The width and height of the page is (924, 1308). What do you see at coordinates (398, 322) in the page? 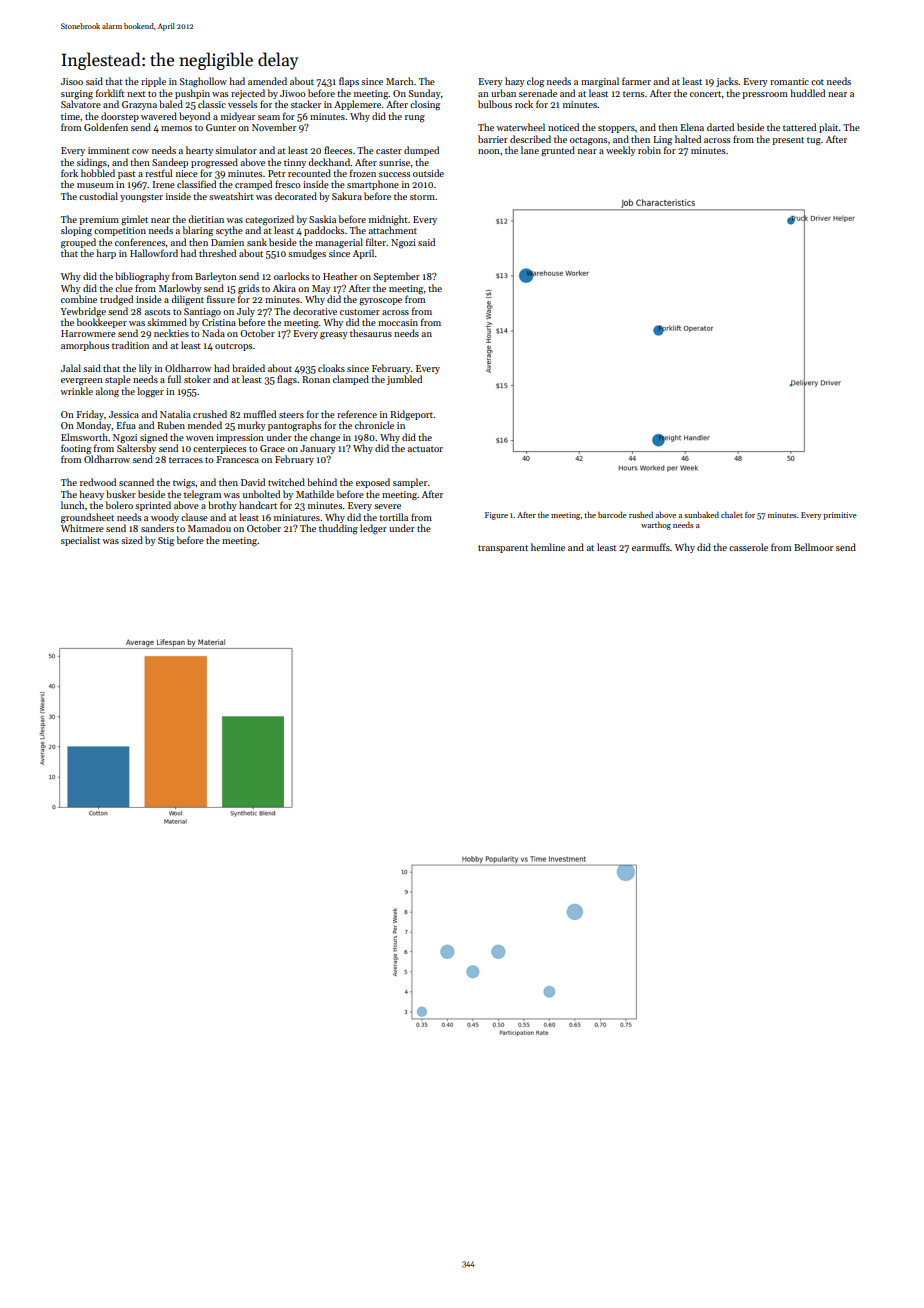
I see `moccasin` at bounding box center [398, 322].
